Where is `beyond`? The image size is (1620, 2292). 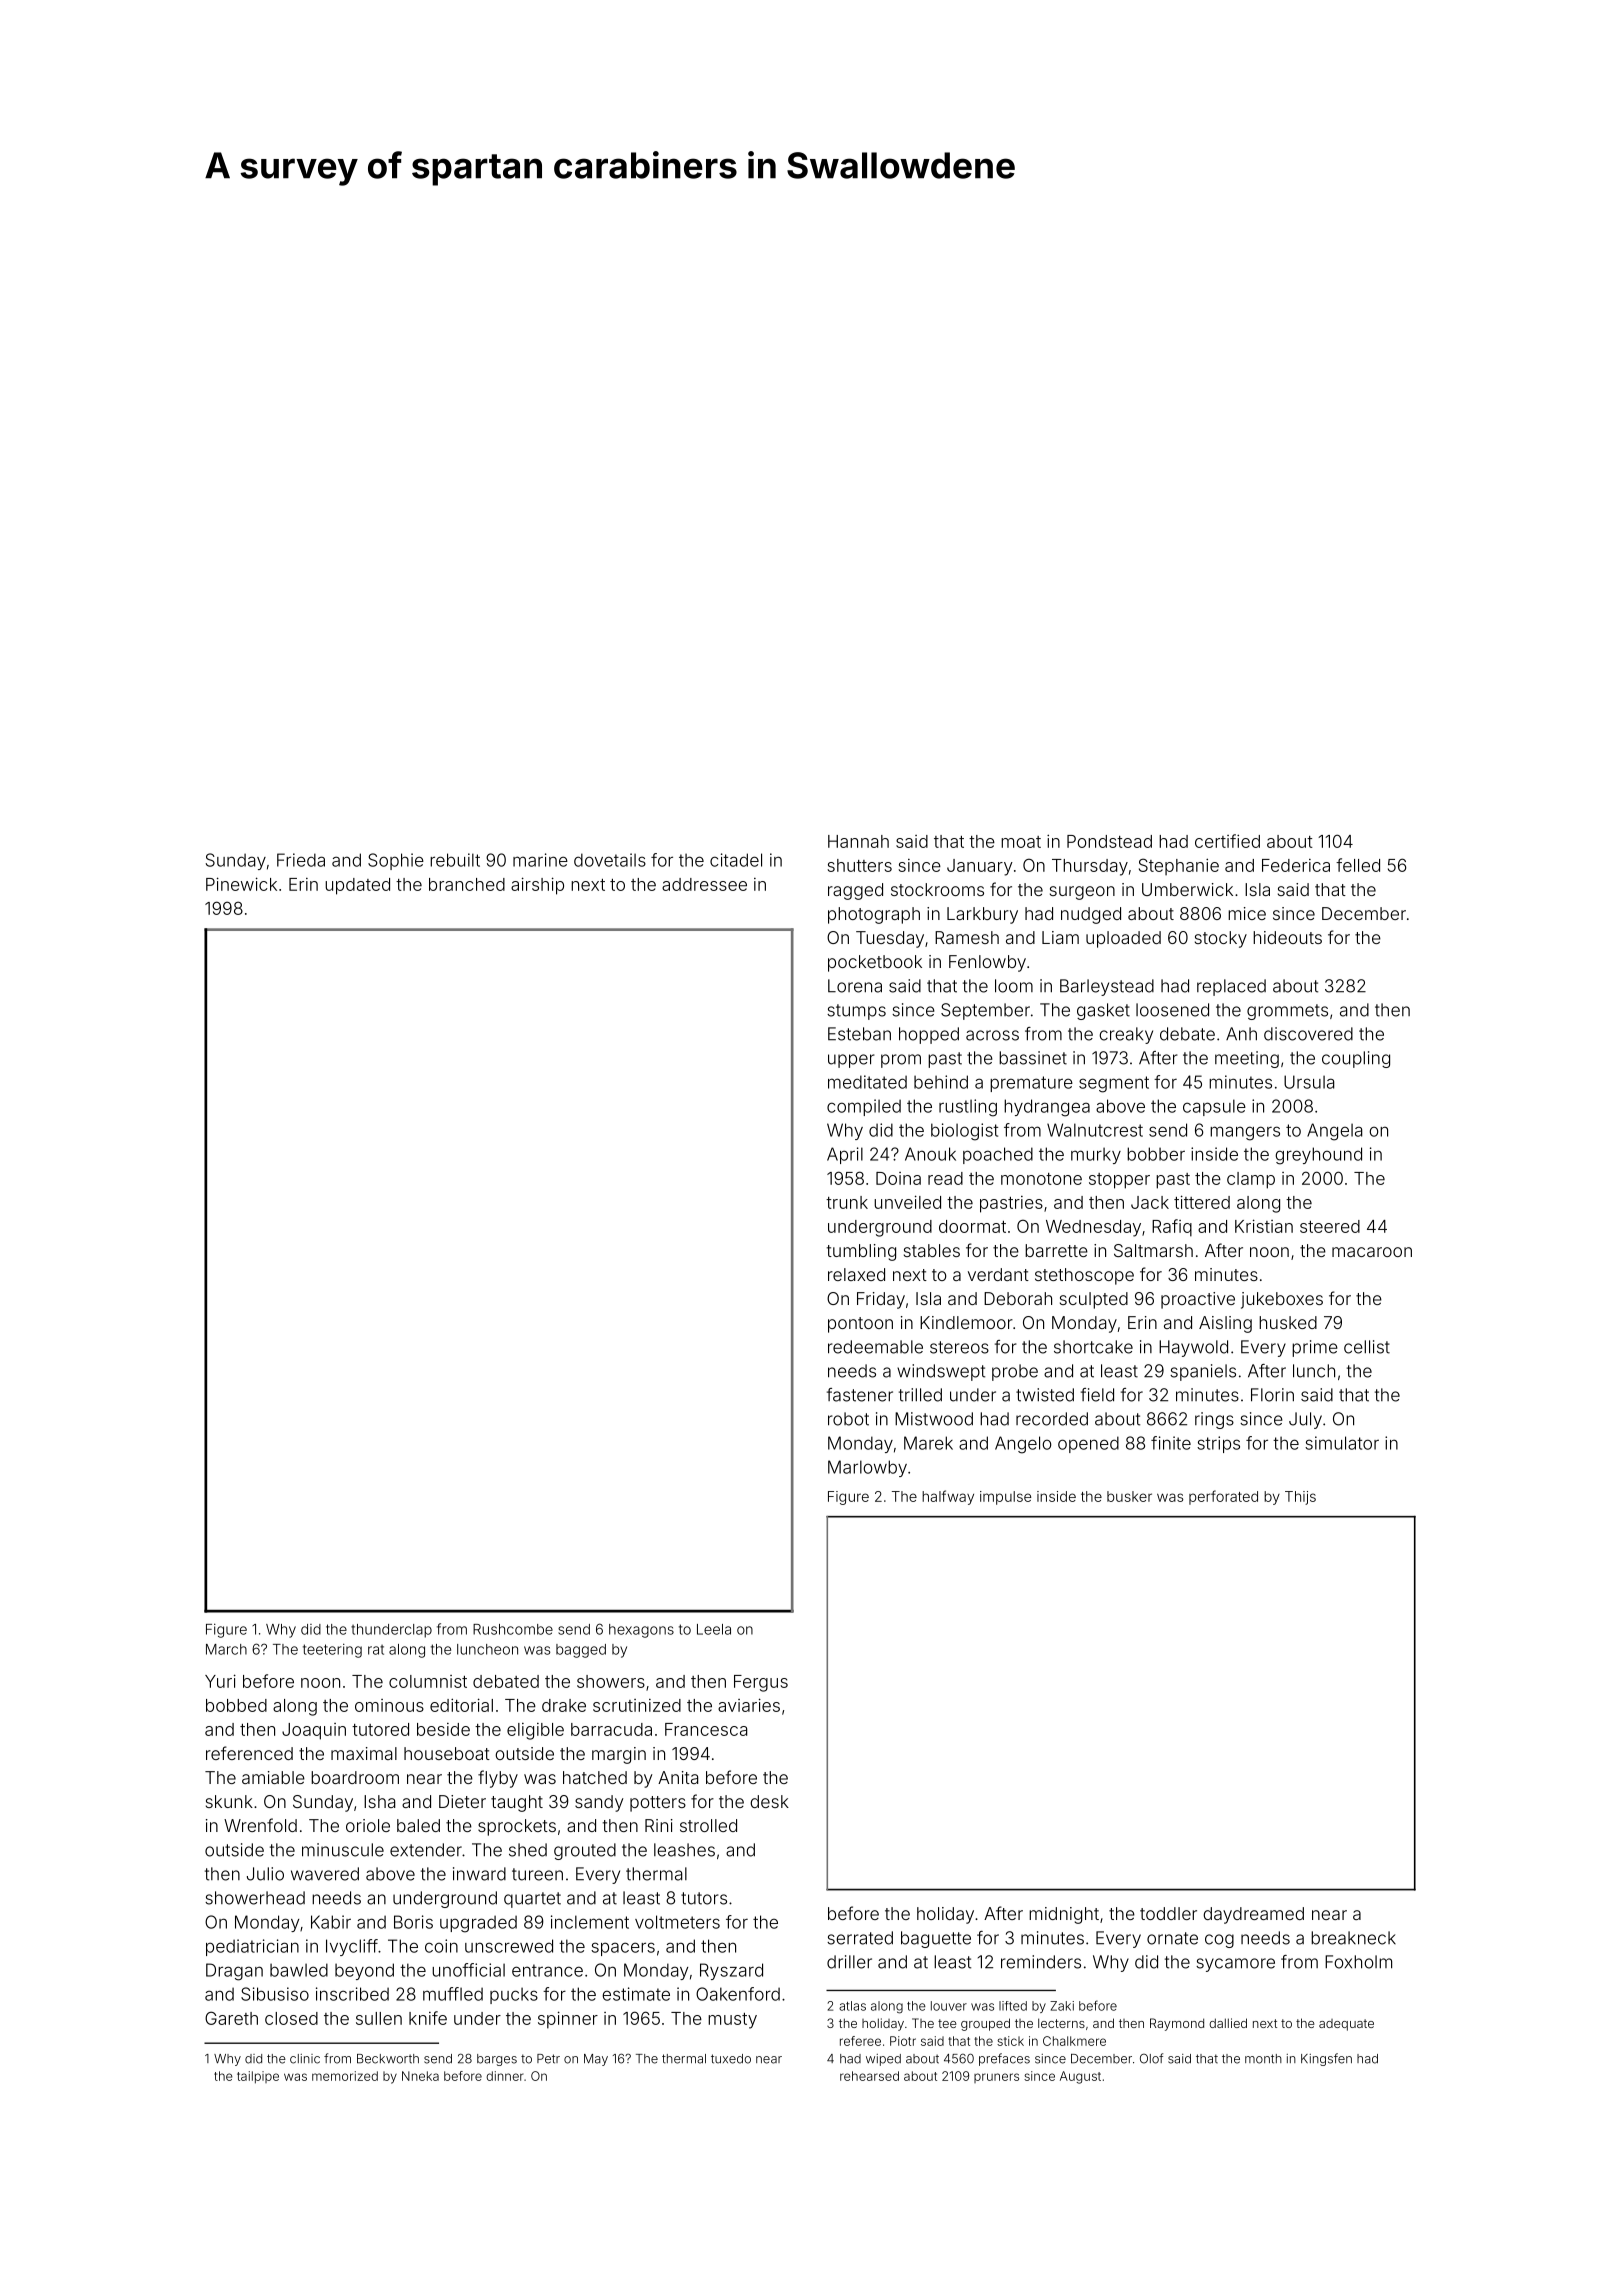 beyond is located at coordinates (364, 1971).
